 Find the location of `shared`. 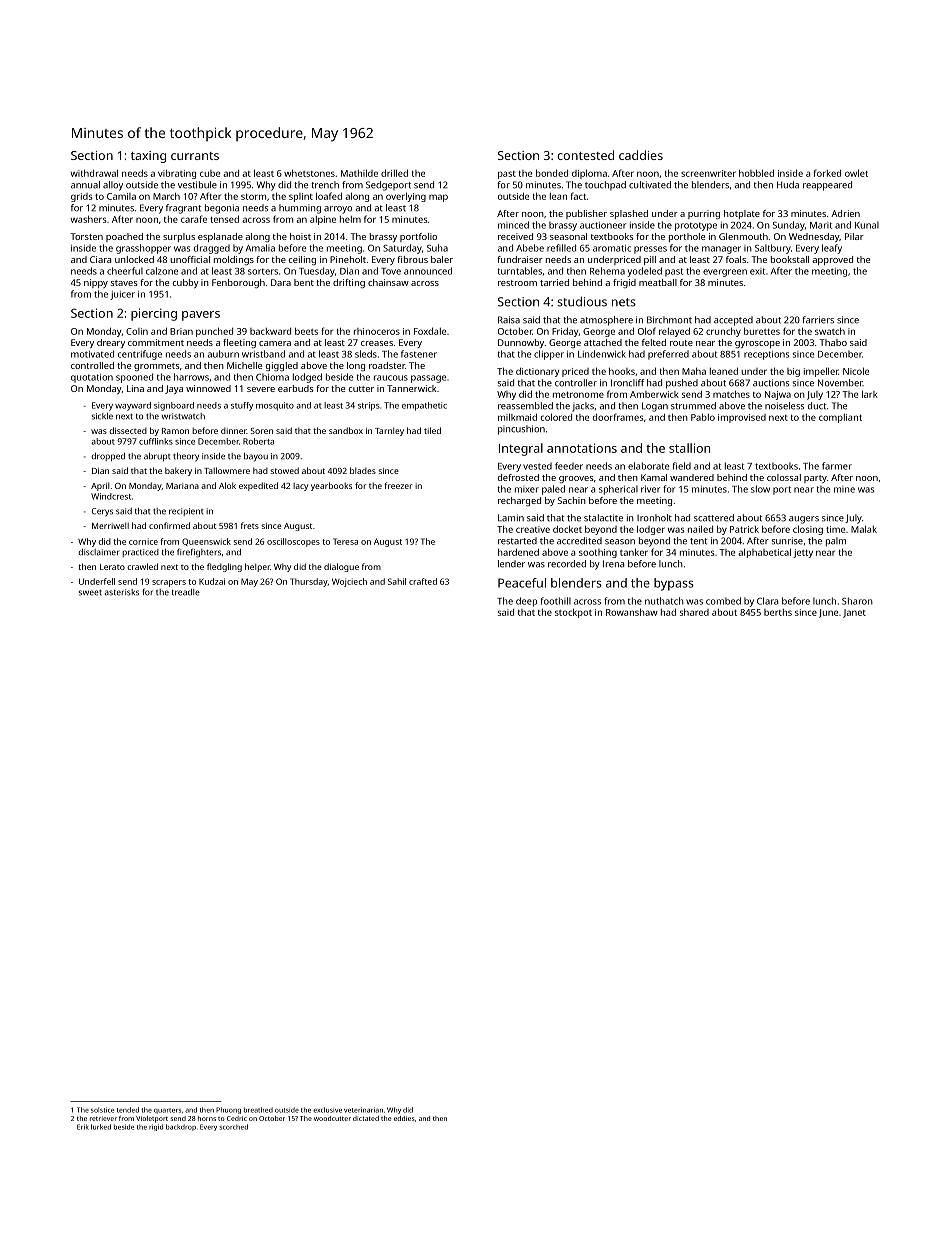

shared is located at coordinates (694, 612).
